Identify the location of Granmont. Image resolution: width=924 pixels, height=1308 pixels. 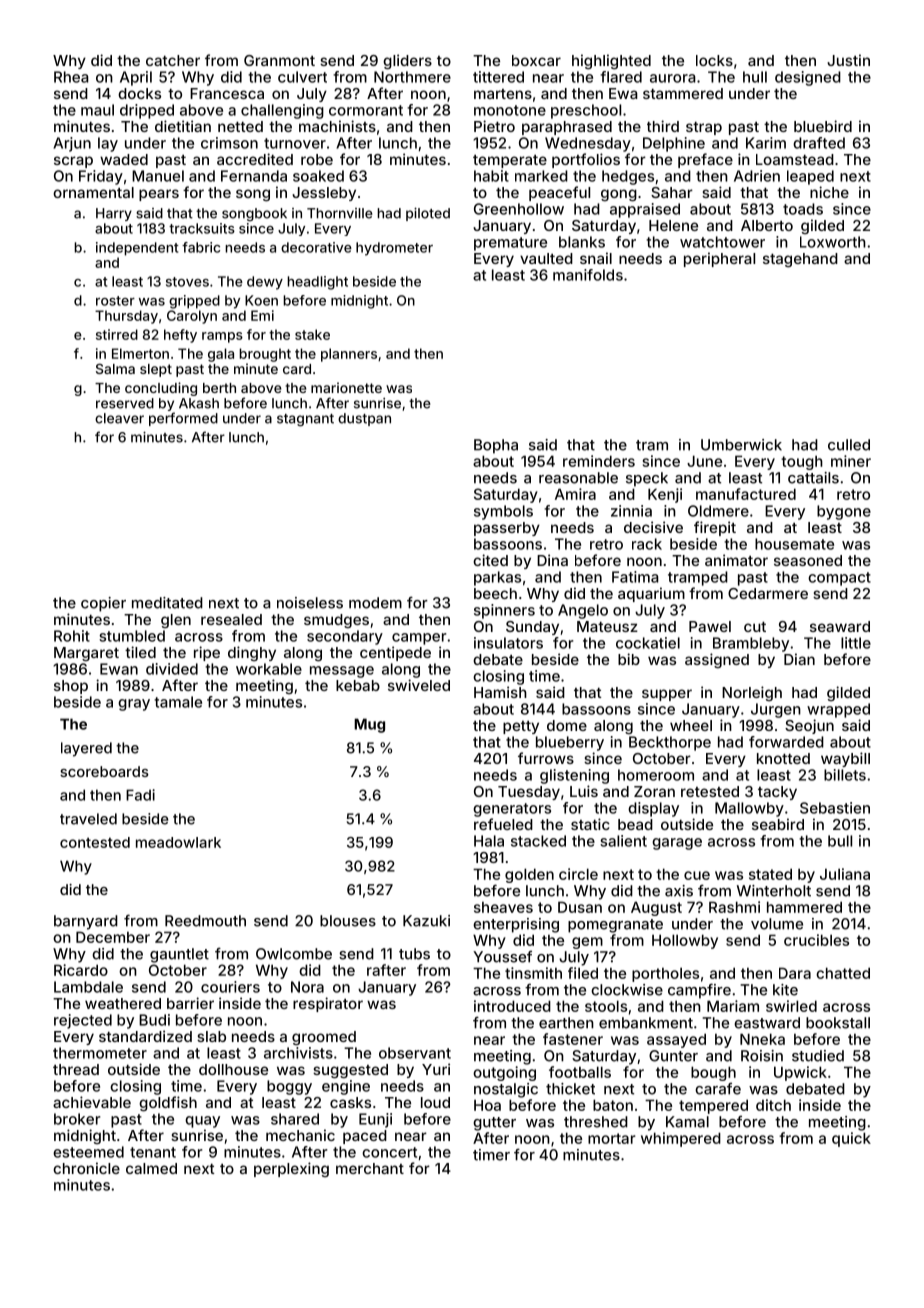
(279, 60).
